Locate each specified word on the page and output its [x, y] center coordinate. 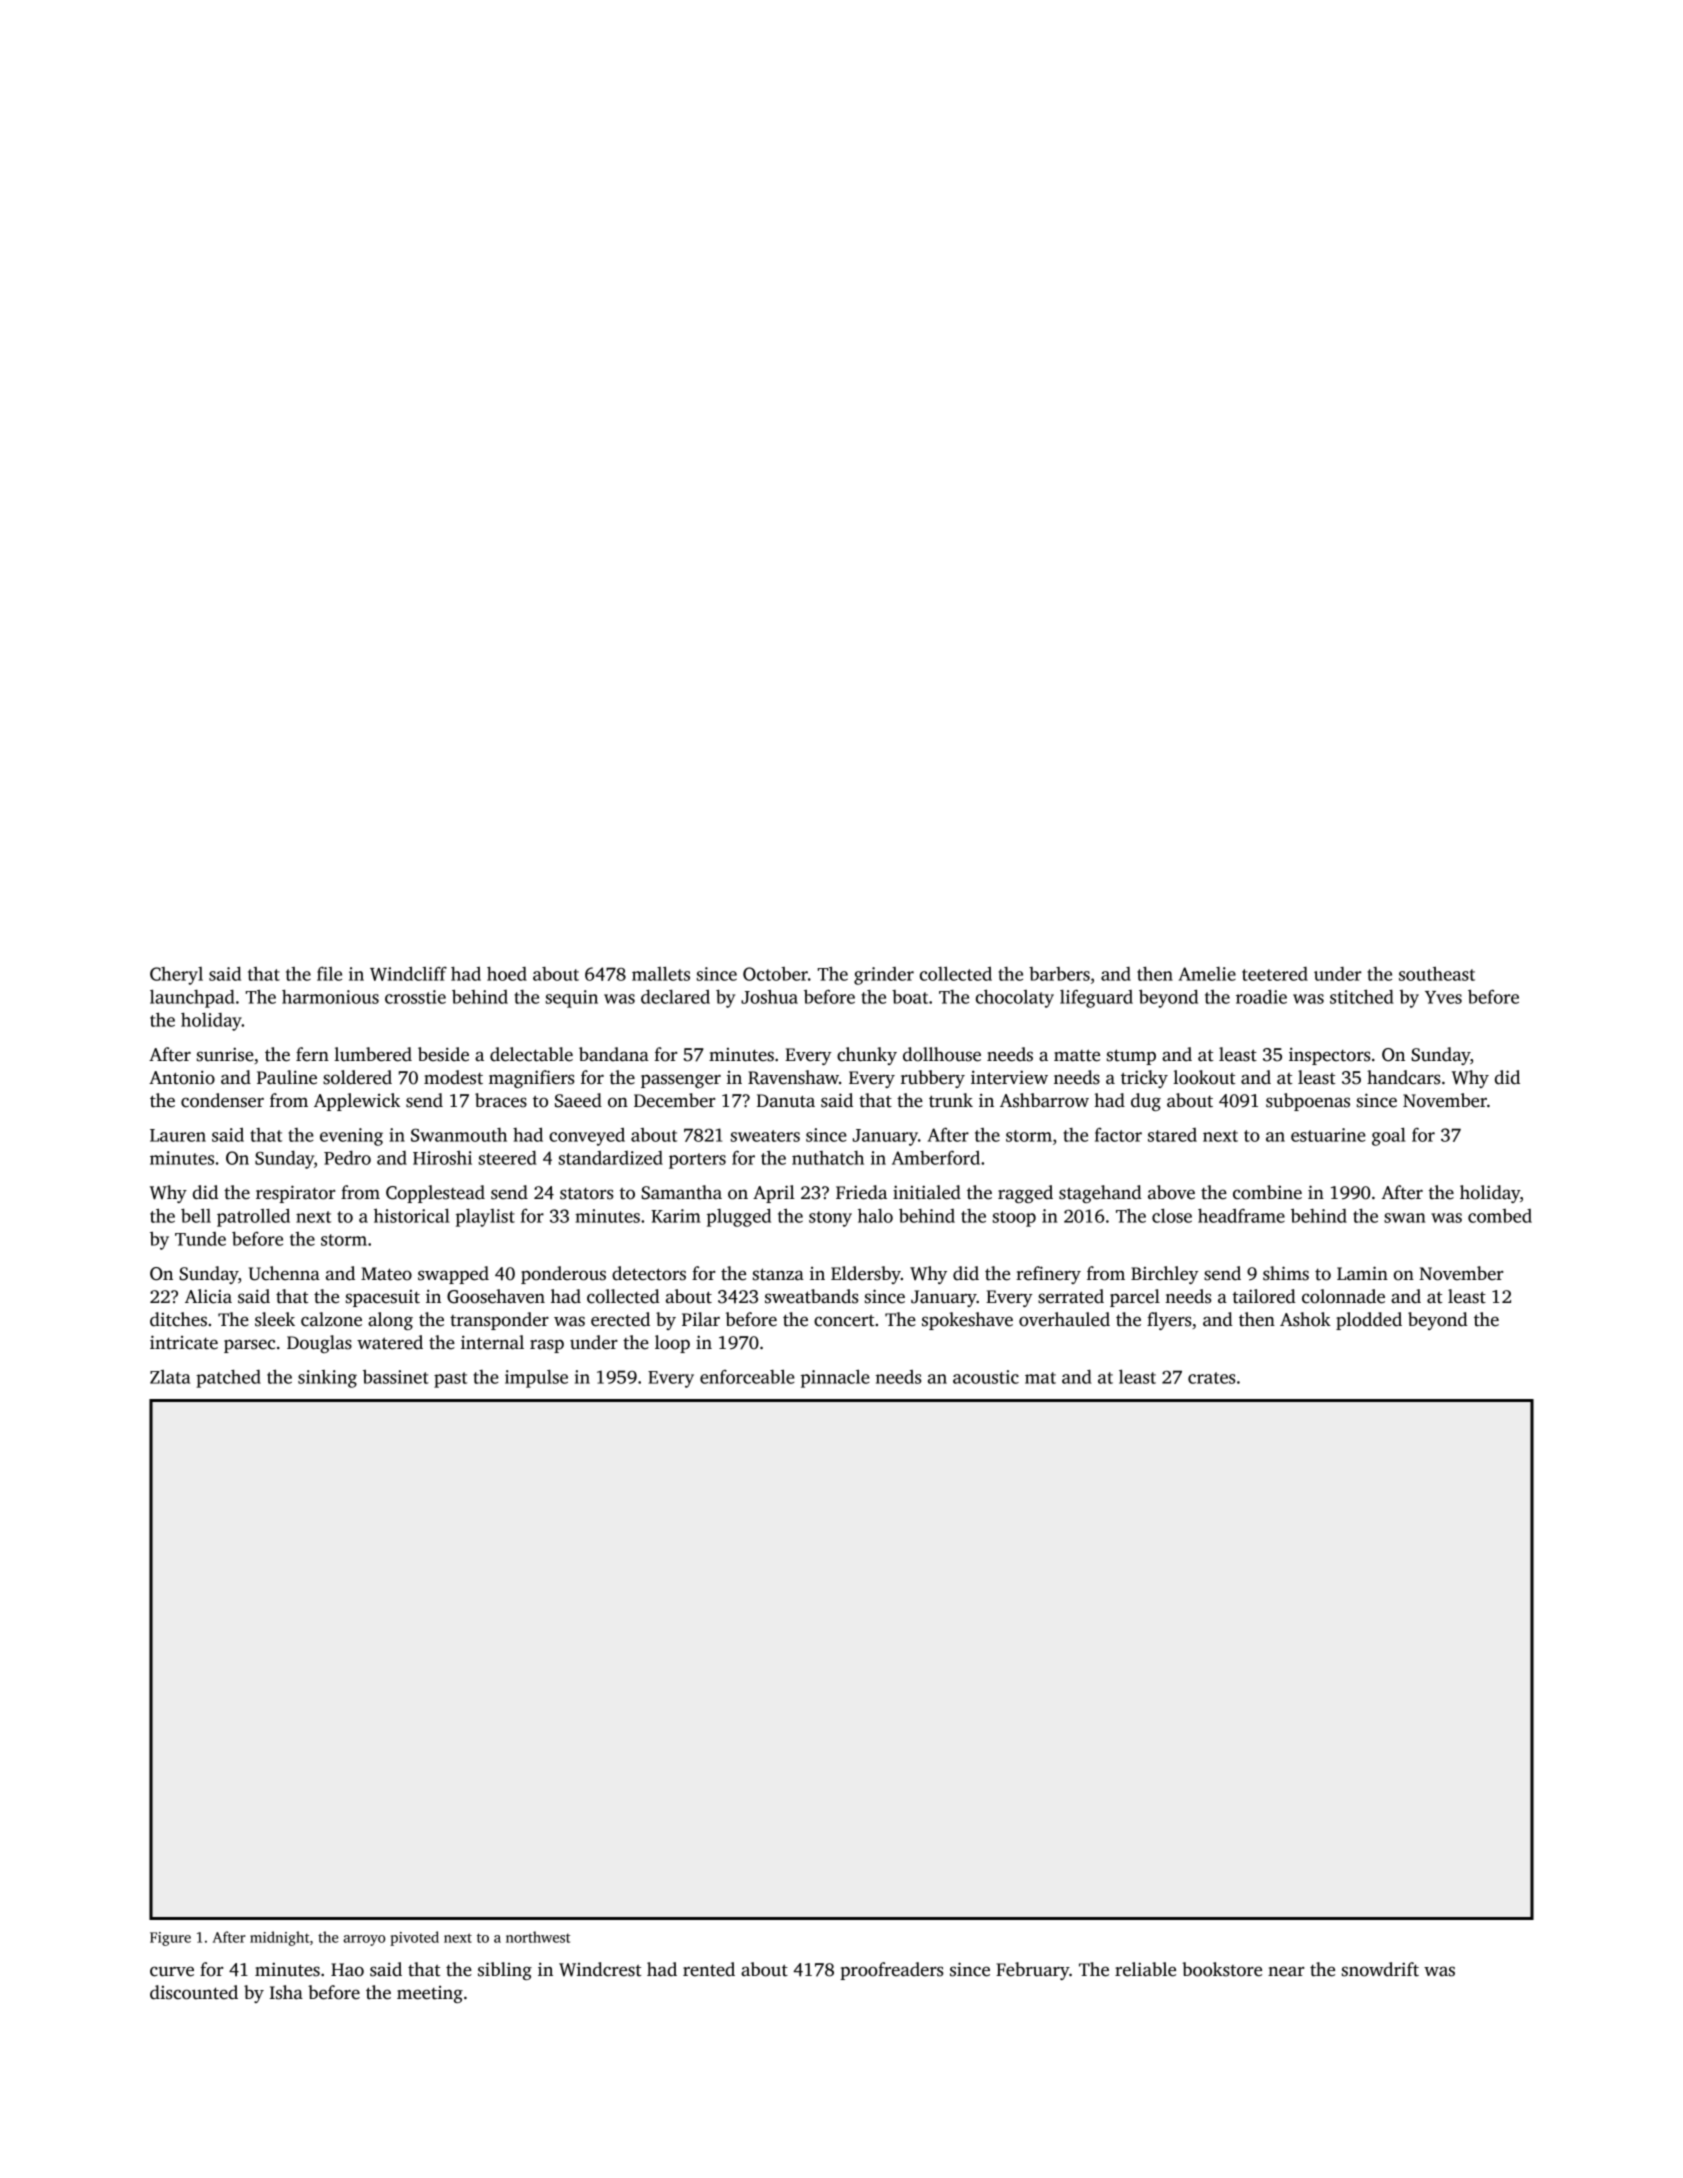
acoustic [986, 1377]
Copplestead [435, 1194]
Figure [170, 1939]
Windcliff [408, 973]
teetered [1275, 974]
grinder [884, 976]
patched [228, 1379]
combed [1500, 1216]
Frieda [861, 1192]
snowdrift [1380, 1969]
